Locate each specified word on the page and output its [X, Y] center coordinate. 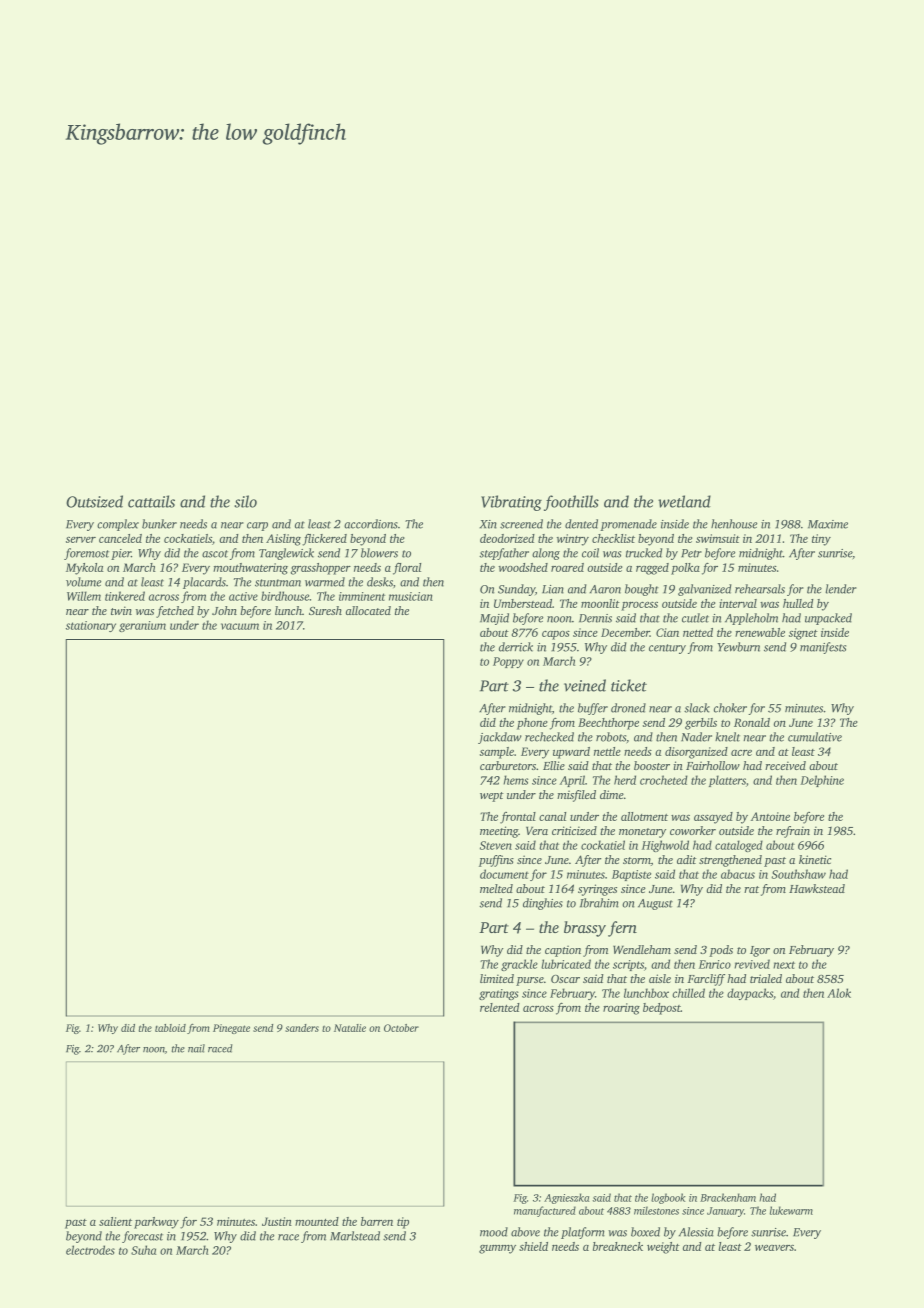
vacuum [240, 626]
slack [697, 708]
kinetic [815, 859]
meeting [499, 832]
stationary [91, 626]
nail [196, 1048]
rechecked [549, 737]
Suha [143, 1250]
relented [500, 1007]
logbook [668, 1198]
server [81, 540]
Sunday [516, 590]
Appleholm [751, 619]
